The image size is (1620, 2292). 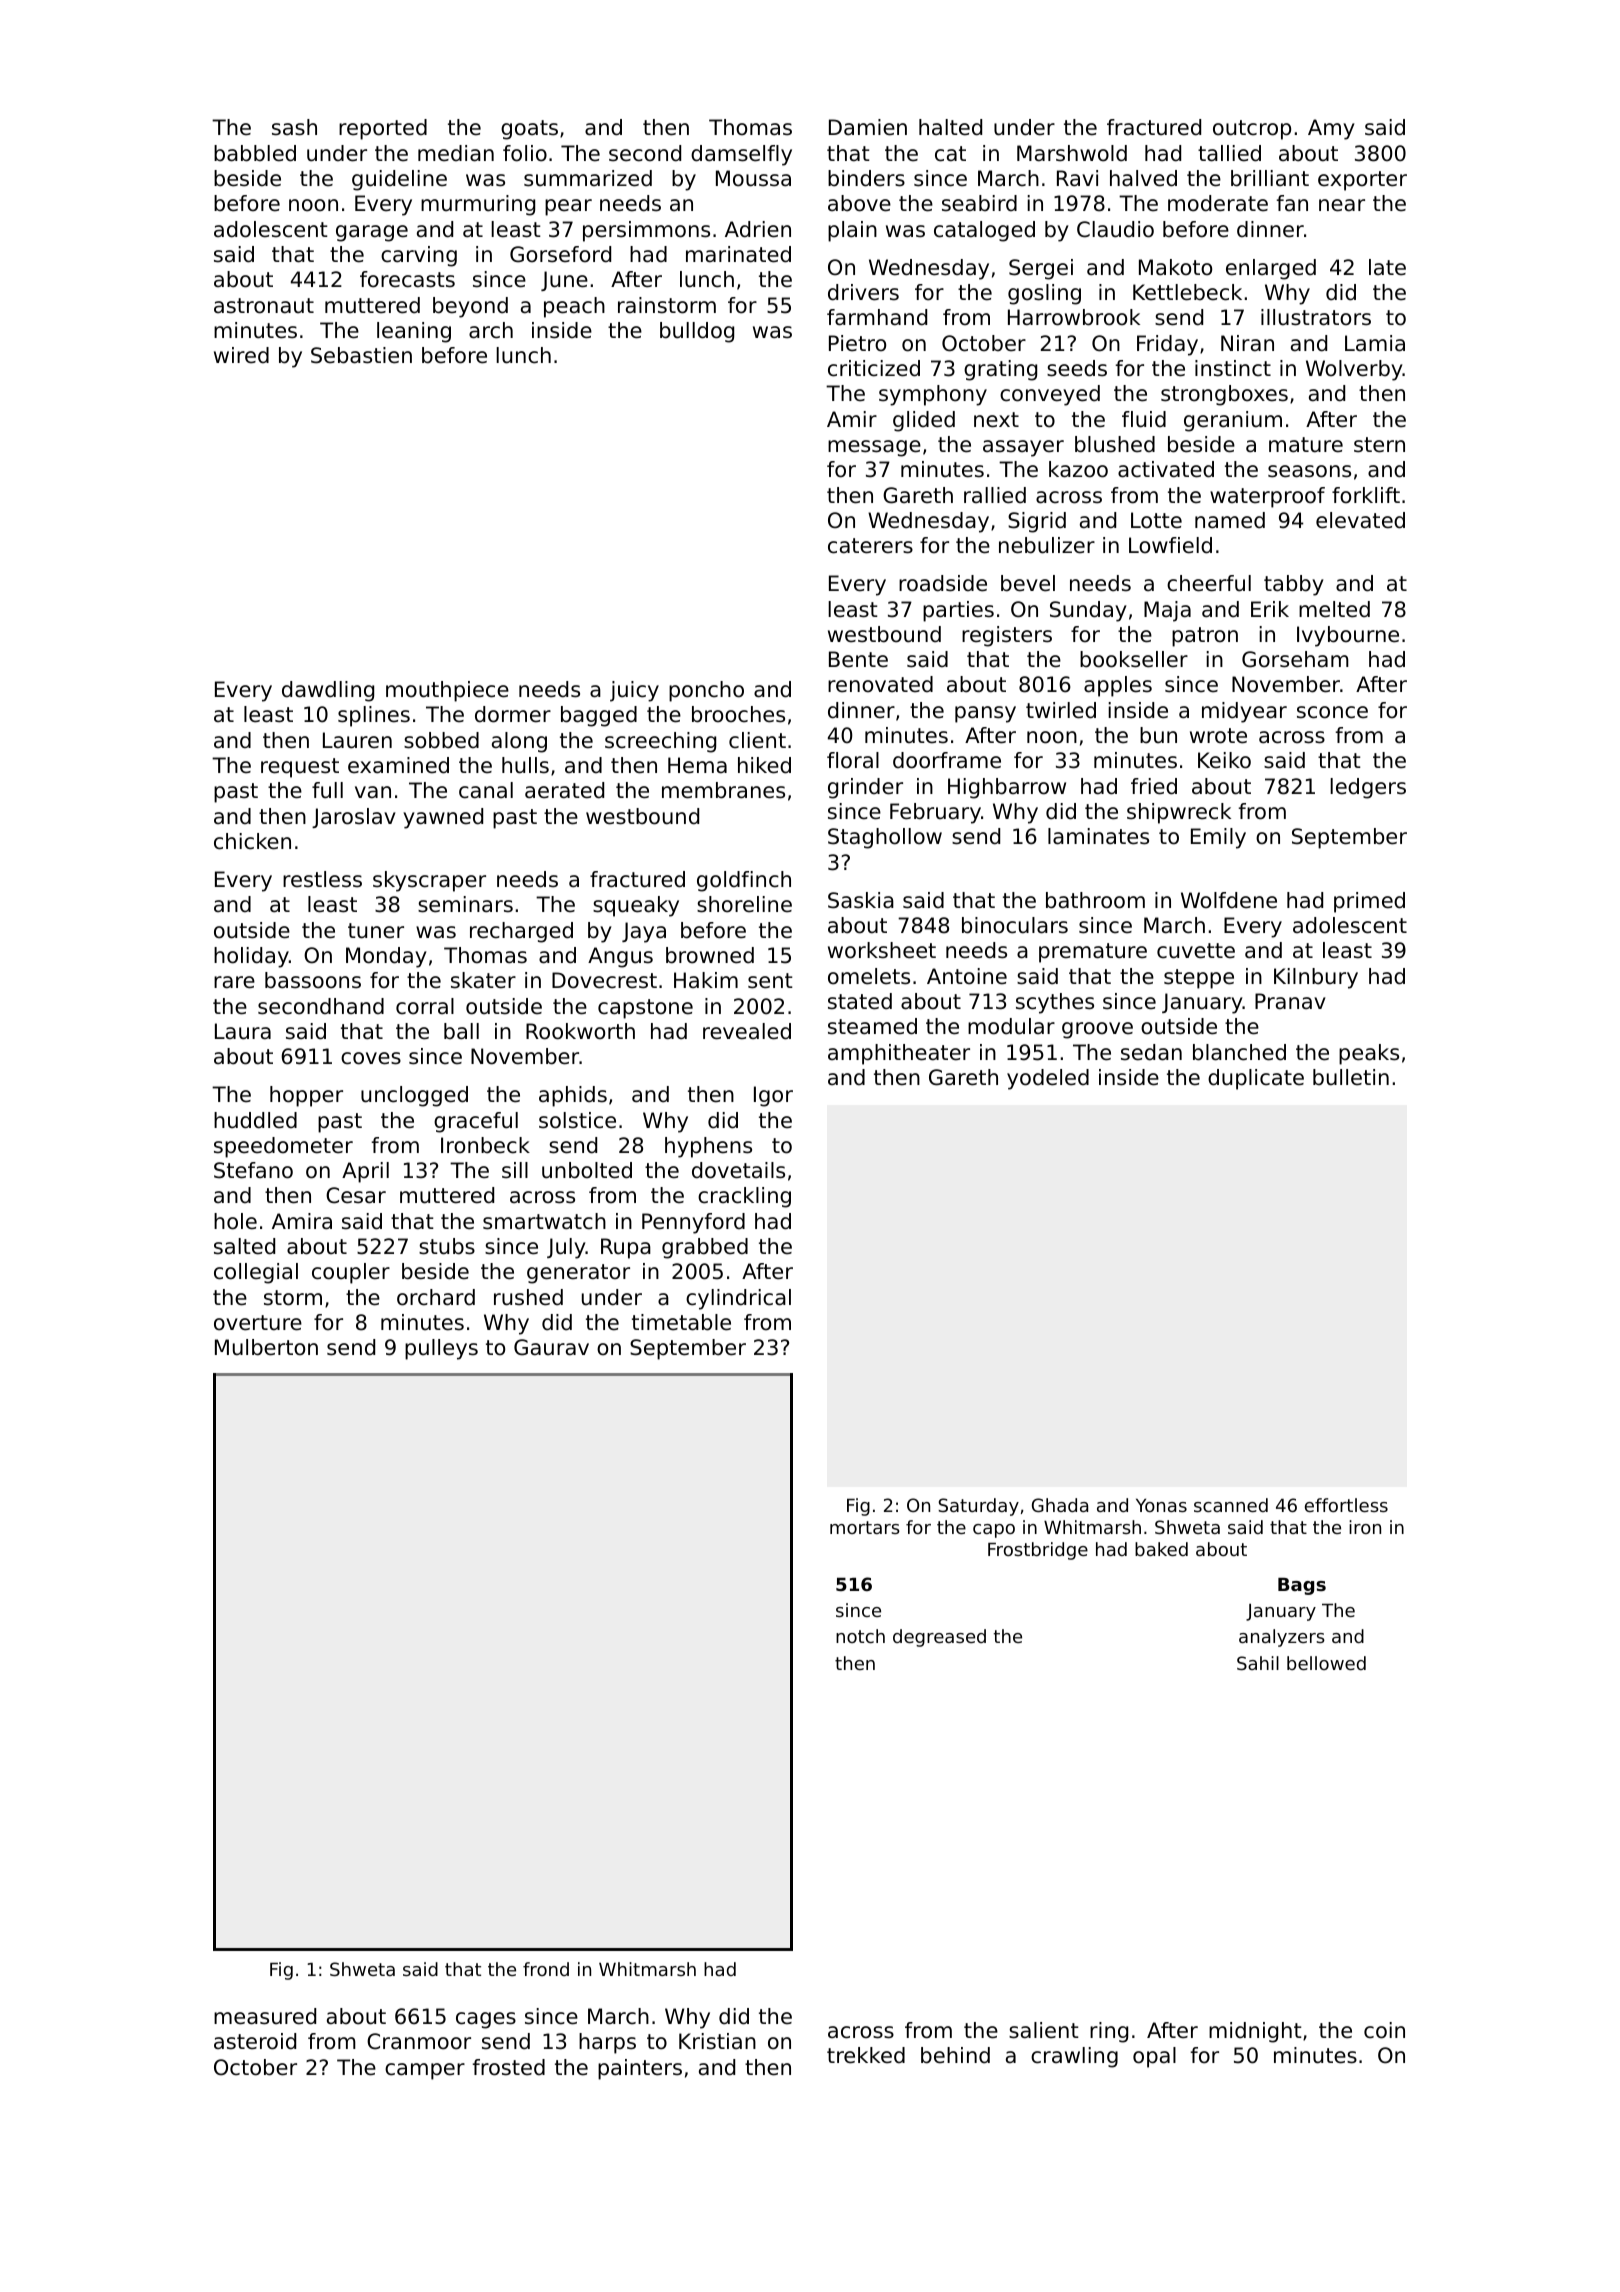 I want to click on asteroid, so click(x=255, y=2041).
